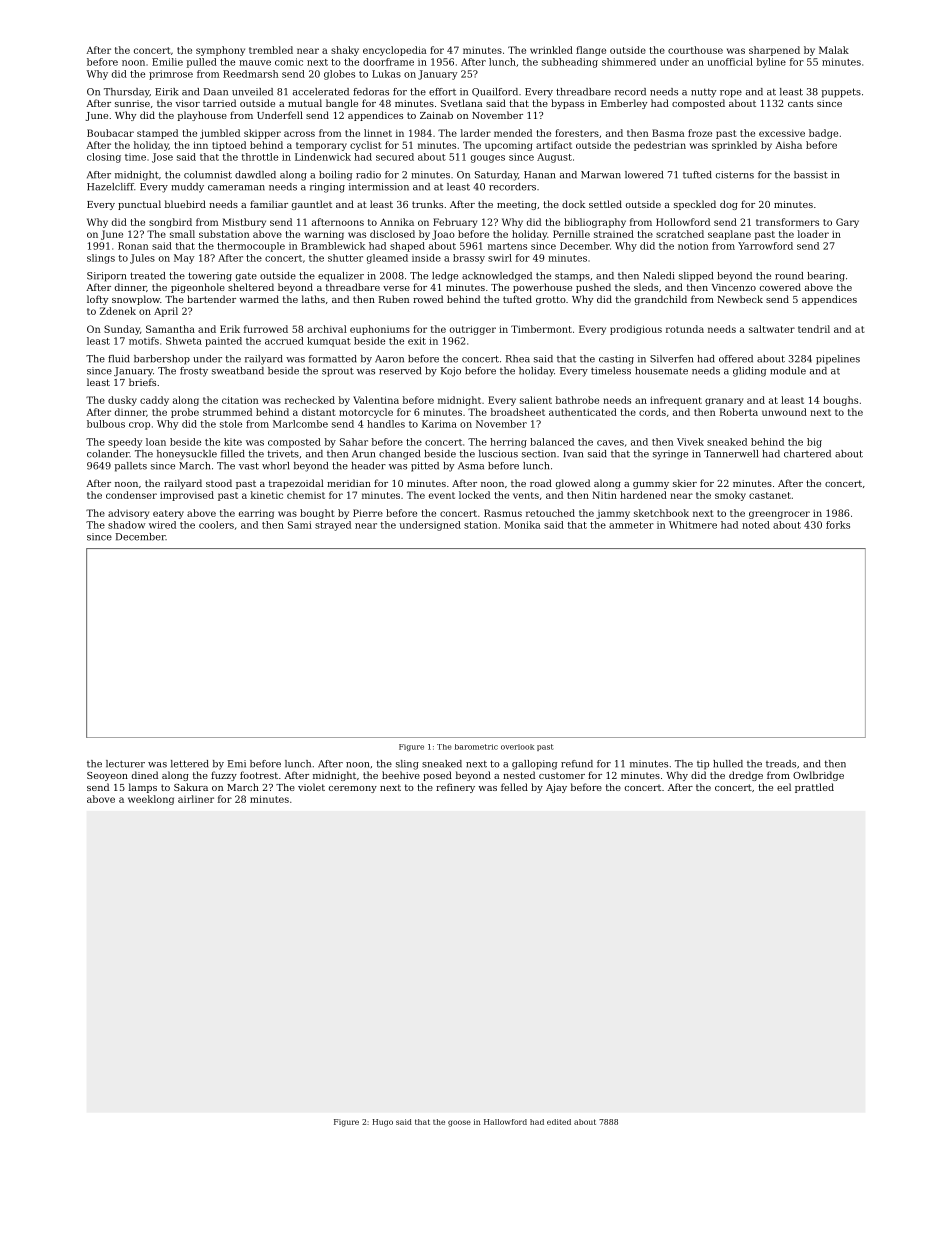 Image resolution: width=952 pixels, height=1233 pixels. Describe the element at coordinates (311, 787) in the screenshot. I see `violet` at that location.
